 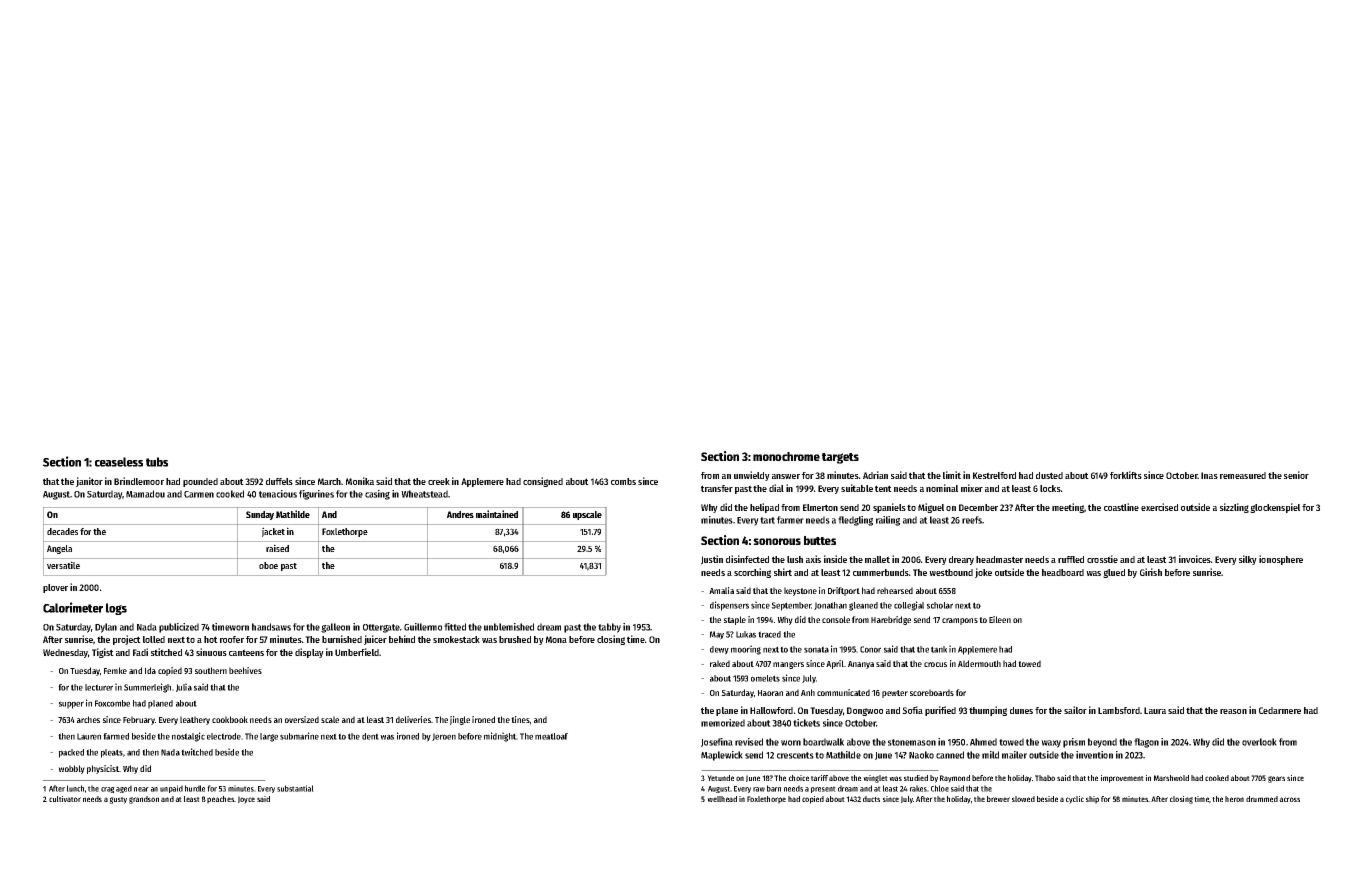 What do you see at coordinates (63, 565) in the screenshot?
I see `versatile` at bounding box center [63, 565].
